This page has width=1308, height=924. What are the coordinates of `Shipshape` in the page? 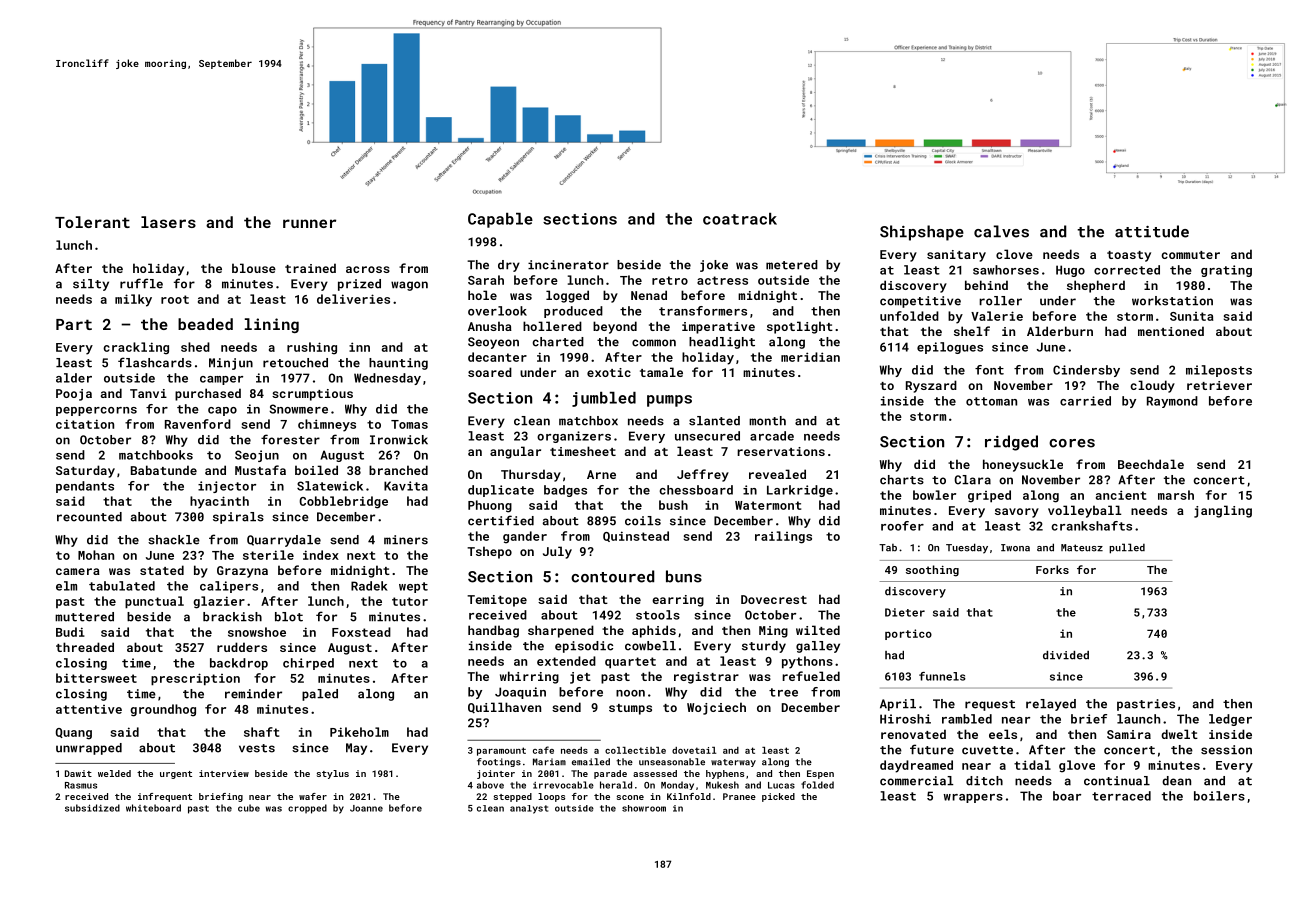 It's located at (922, 233).
